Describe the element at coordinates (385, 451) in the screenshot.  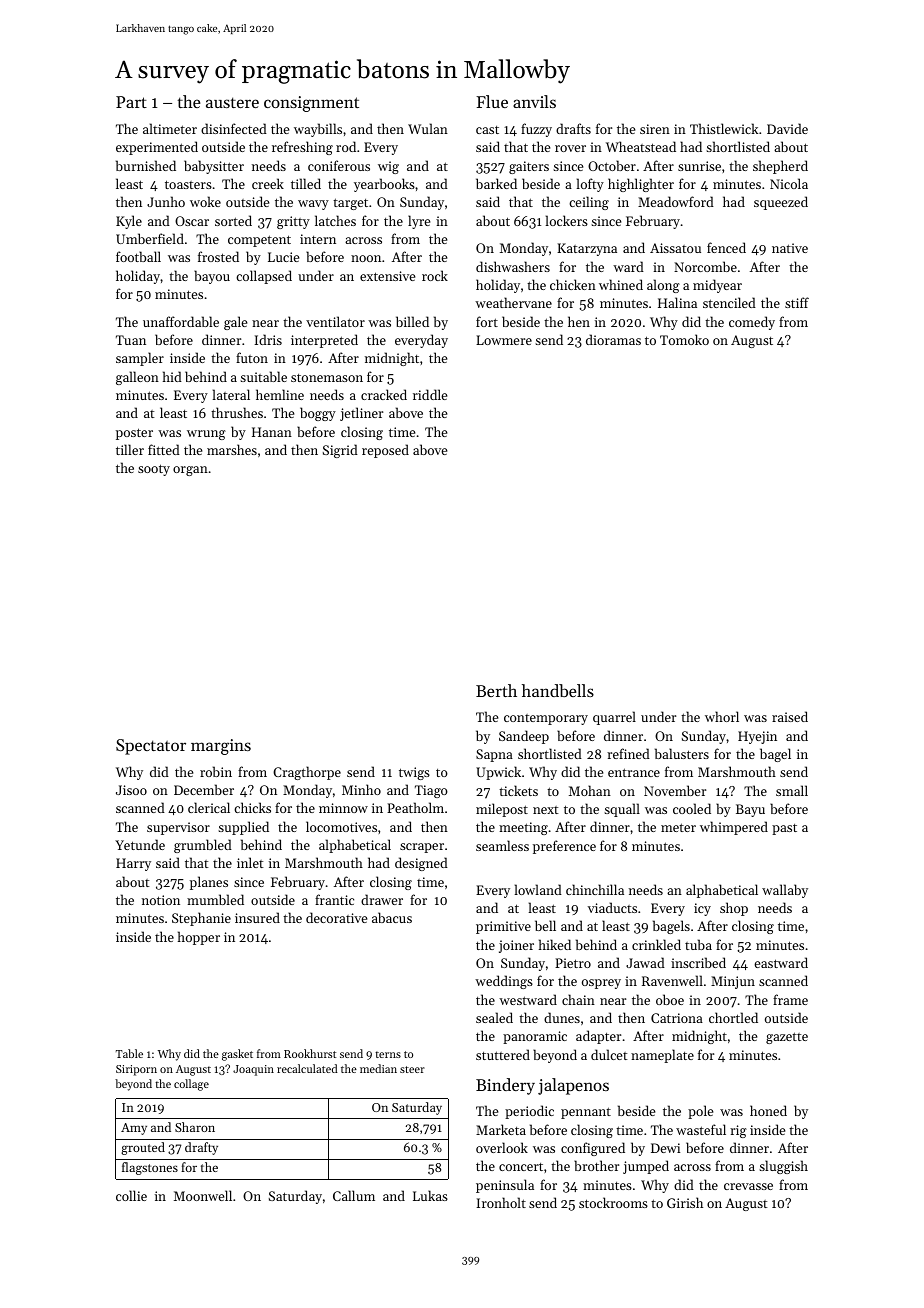
I see `reposed` at that location.
